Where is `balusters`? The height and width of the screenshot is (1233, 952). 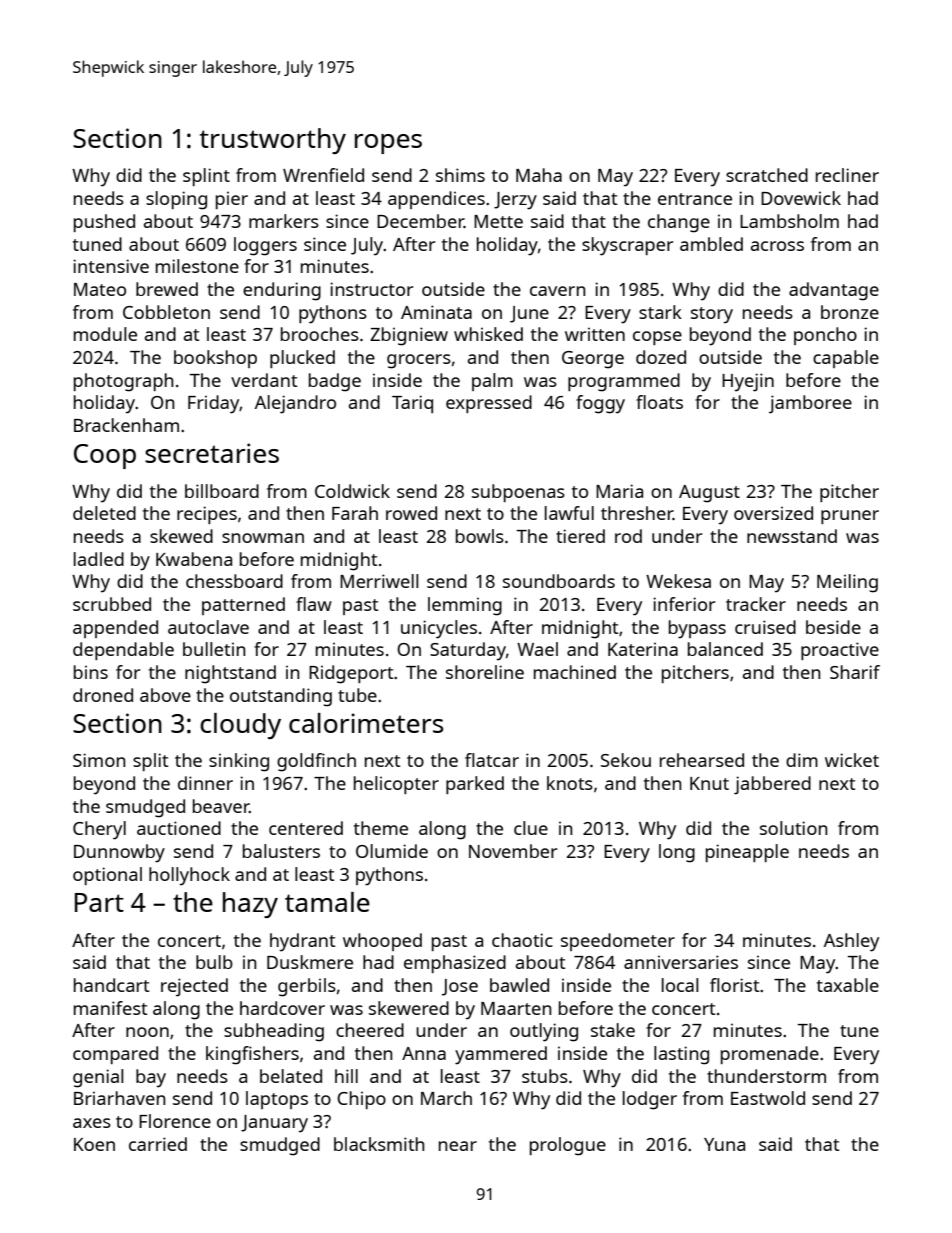 balusters is located at coordinates (281, 851).
